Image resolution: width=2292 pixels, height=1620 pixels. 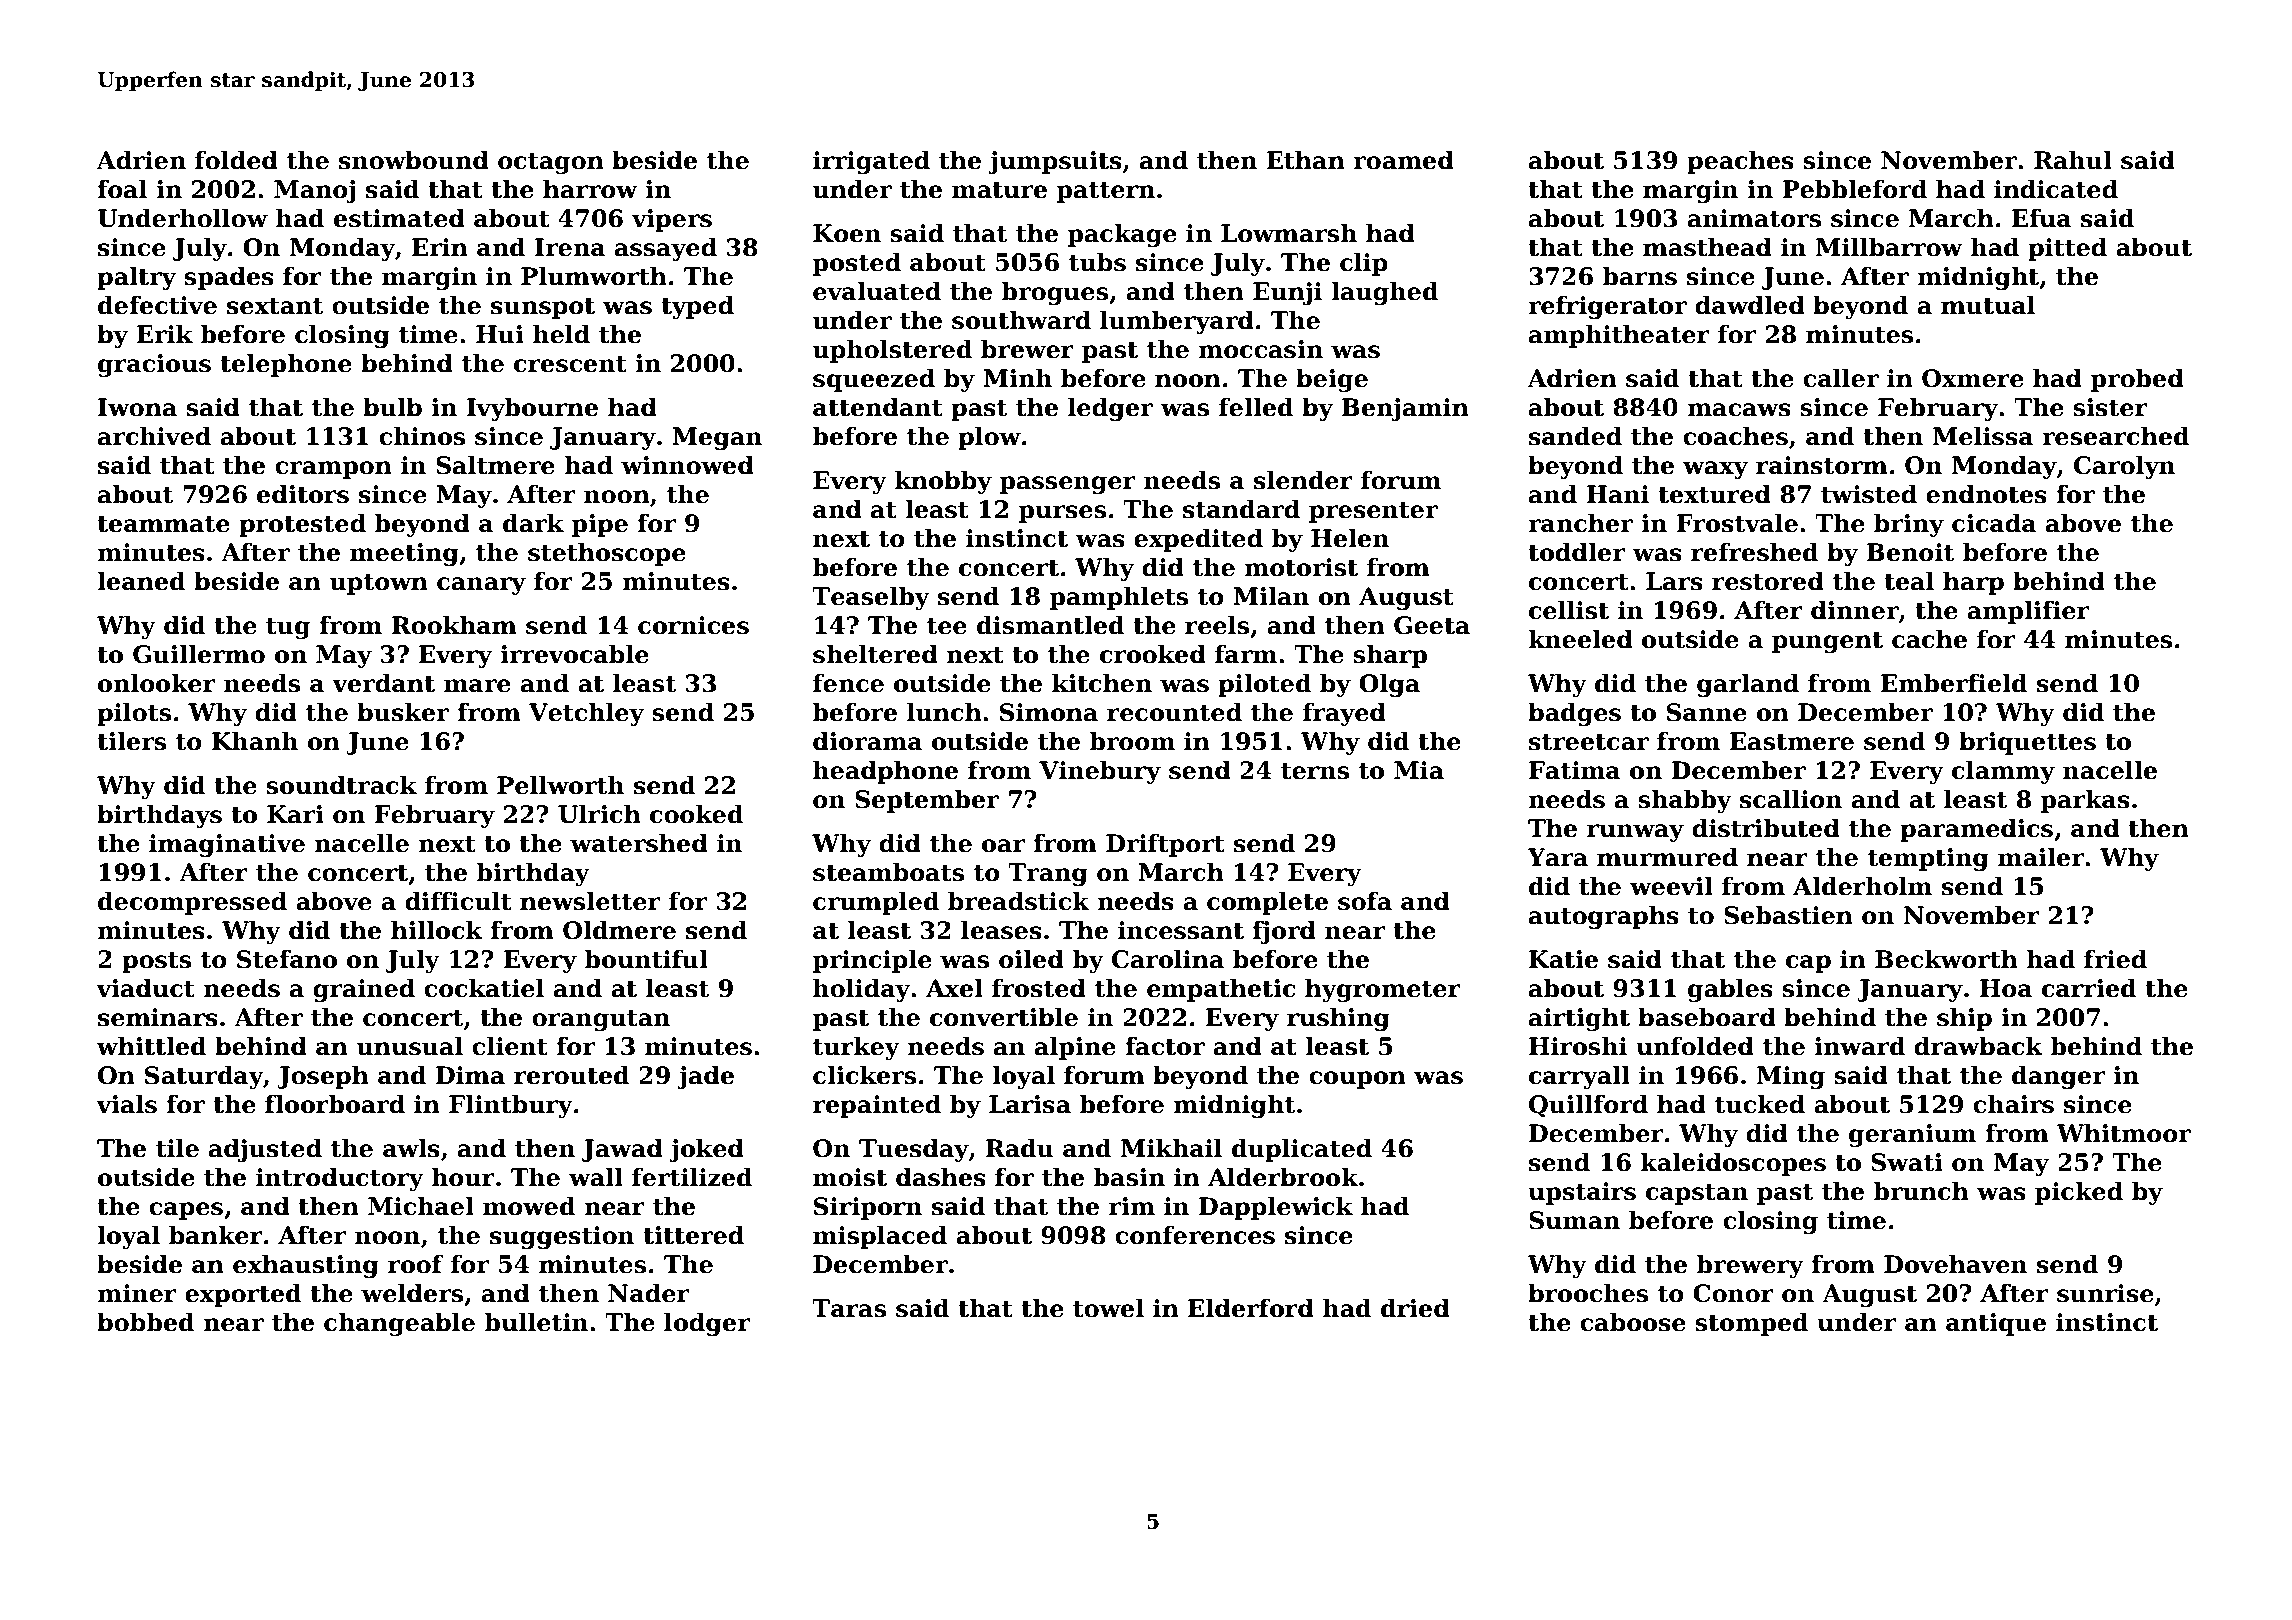 I want to click on animators, so click(x=1754, y=218).
